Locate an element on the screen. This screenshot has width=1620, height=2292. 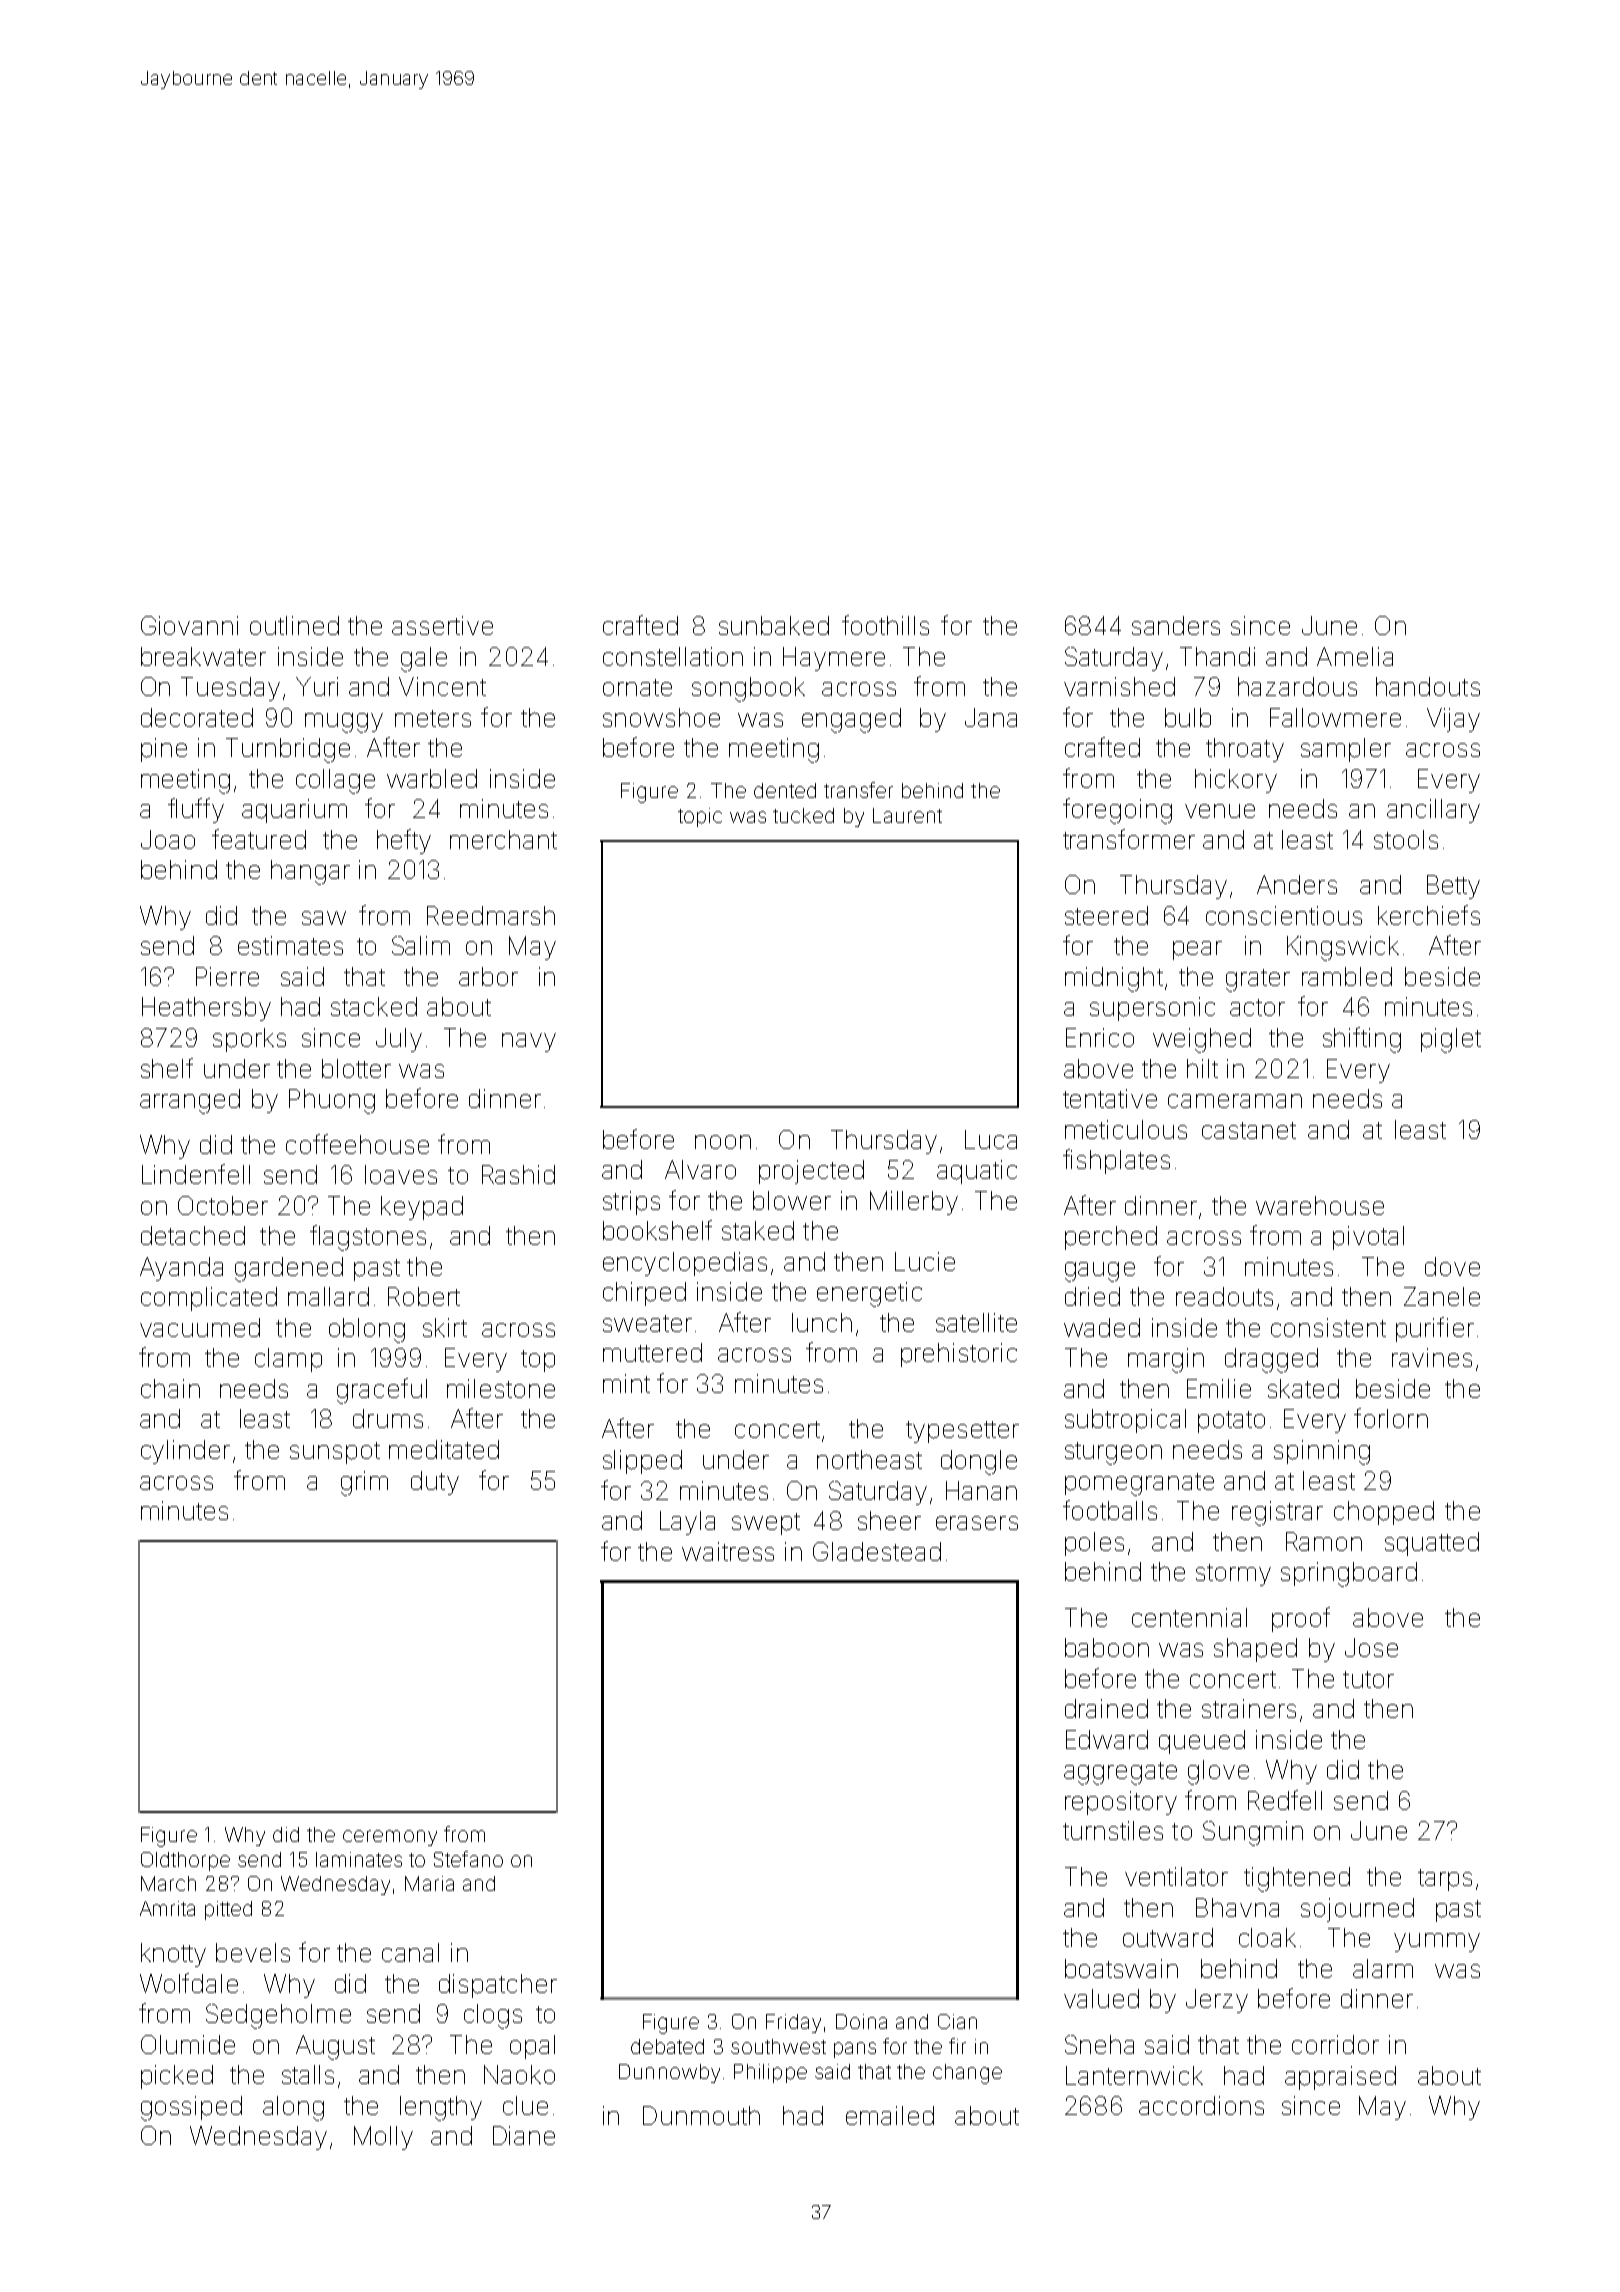
turnstiles is located at coordinates (1113, 1830).
